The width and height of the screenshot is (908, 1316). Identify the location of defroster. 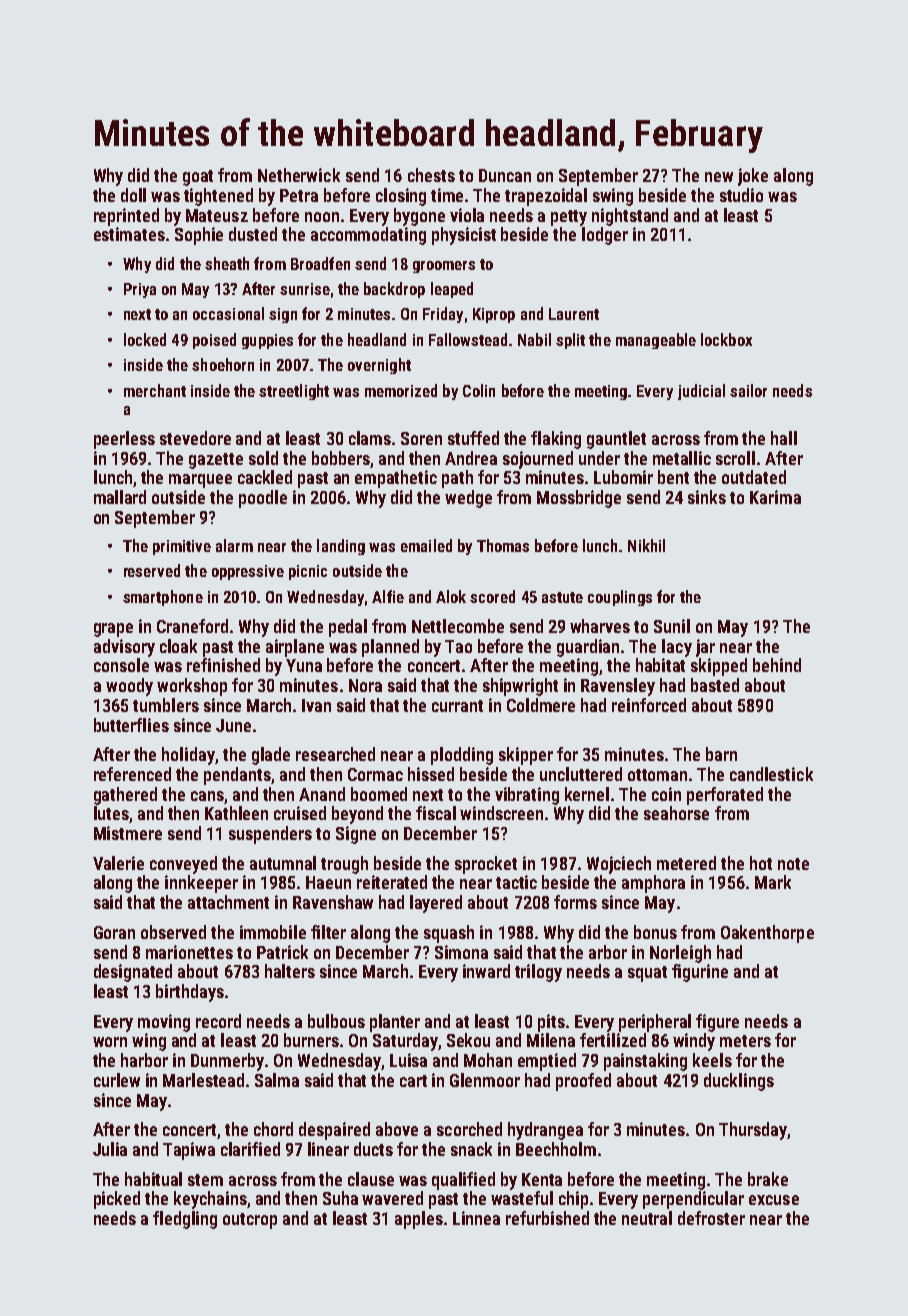
(711, 1218).
